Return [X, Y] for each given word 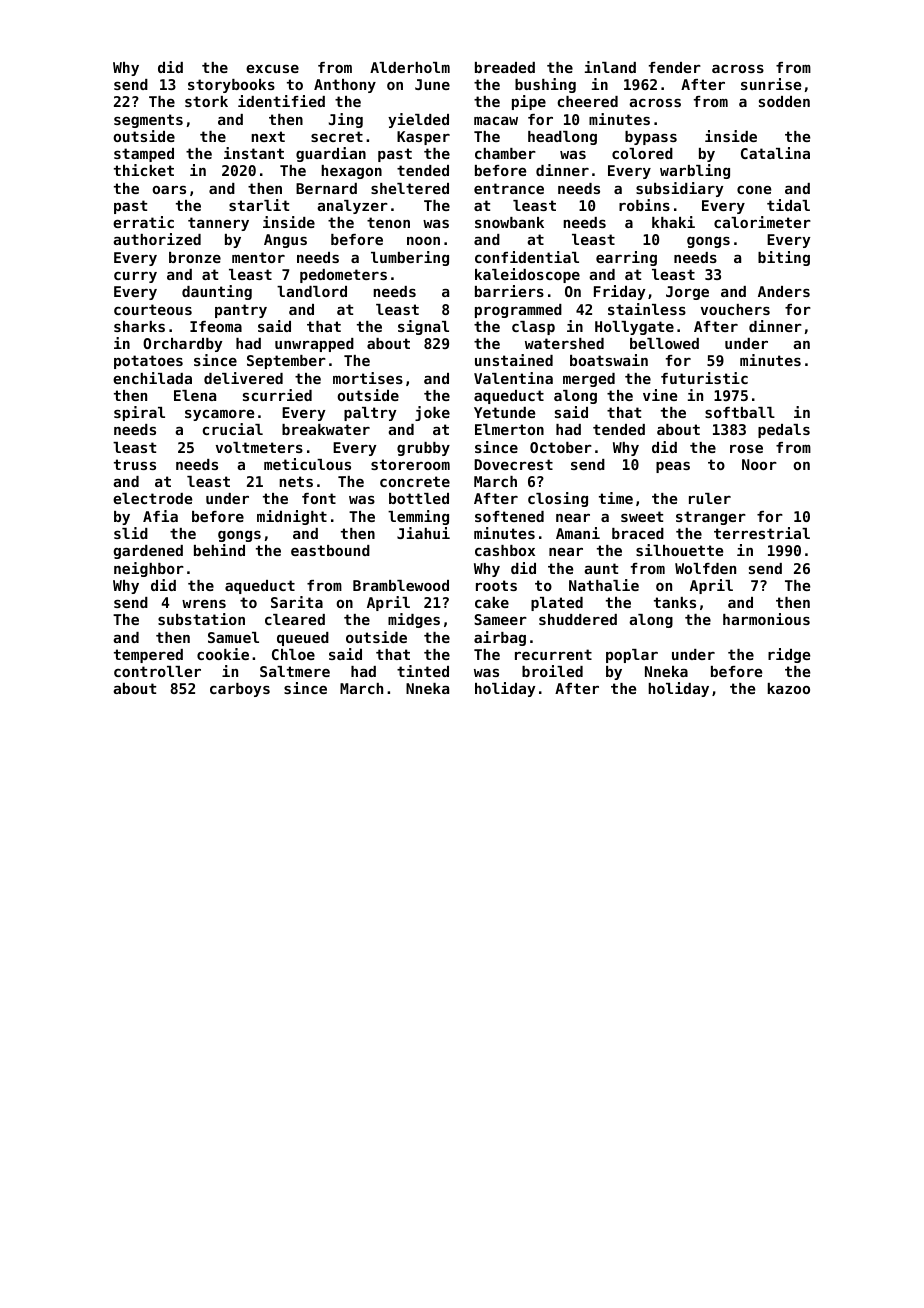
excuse [272, 69]
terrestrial [762, 533]
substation [201, 619]
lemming [418, 517]
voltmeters [259, 447]
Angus [285, 241]
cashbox [505, 550]
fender [675, 67]
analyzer [352, 207]
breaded [505, 67]
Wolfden [705, 568]
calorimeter [762, 222]
